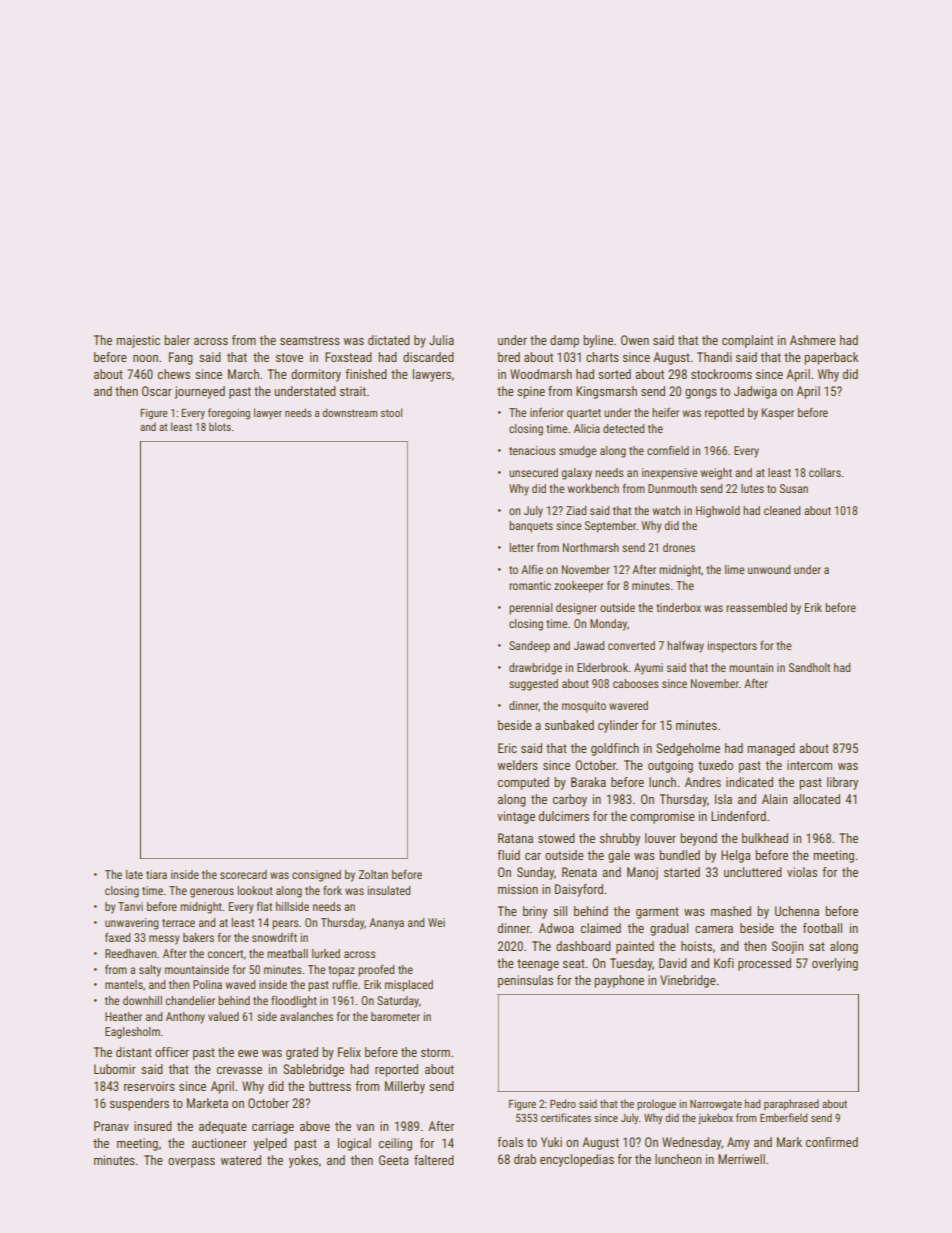  What do you see at coordinates (809, 765) in the document?
I see `intercom` at bounding box center [809, 765].
